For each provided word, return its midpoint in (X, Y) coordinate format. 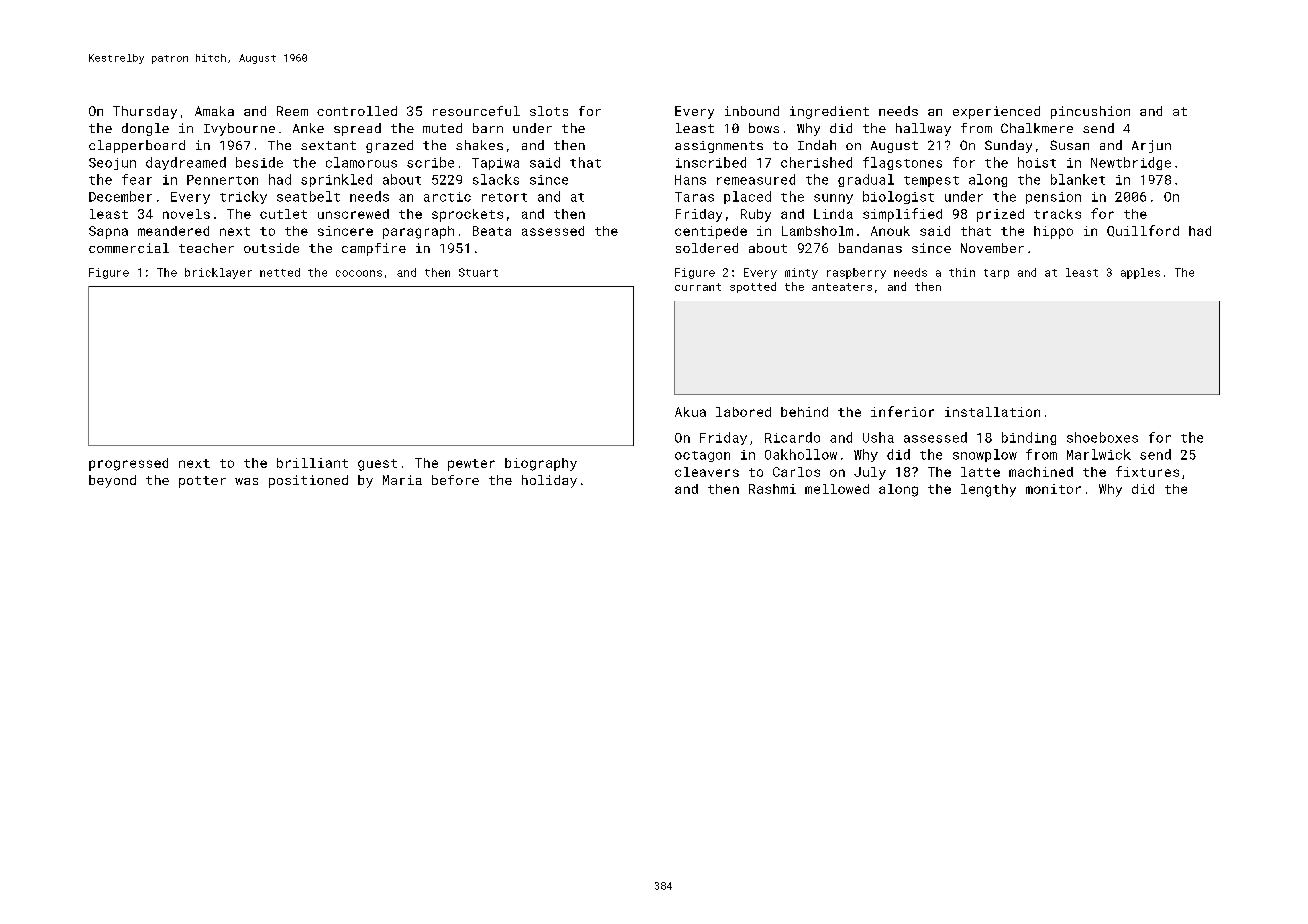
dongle (145, 129)
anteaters (842, 287)
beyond (112, 481)
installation (992, 412)
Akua (690, 412)
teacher (206, 248)
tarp (996, 274)
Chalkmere (1037, 128)
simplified (902, 215)
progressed (128, 464)
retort (504, 197)
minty (801, 273)
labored (743, 412)
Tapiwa (495, 164)
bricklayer (218, 273)
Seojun (112, 164)
